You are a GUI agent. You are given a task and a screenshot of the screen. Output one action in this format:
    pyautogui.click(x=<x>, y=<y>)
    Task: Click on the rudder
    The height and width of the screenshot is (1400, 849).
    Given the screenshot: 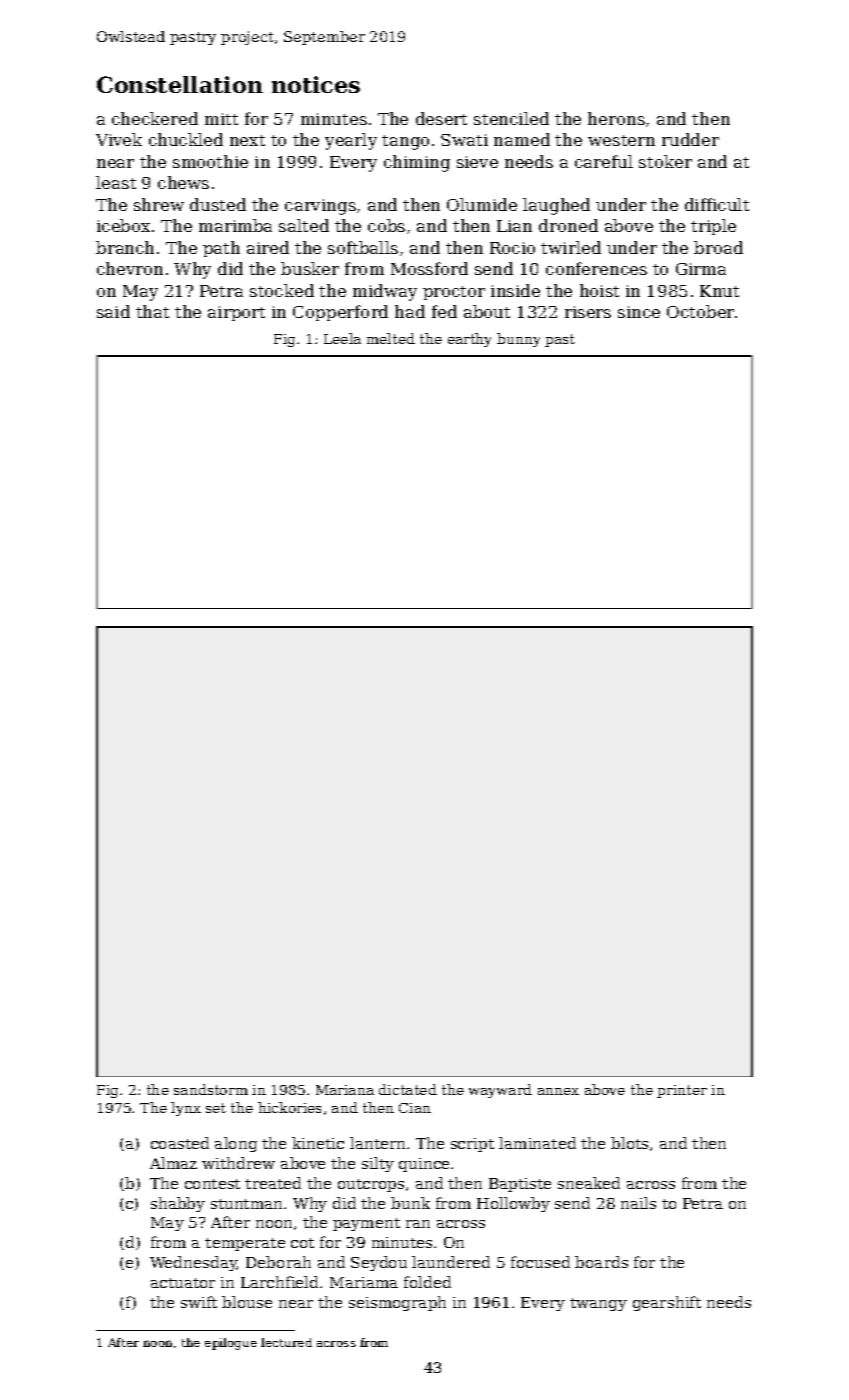 What is the action you would take?
    pyautogui.click(x=690, y=139)
